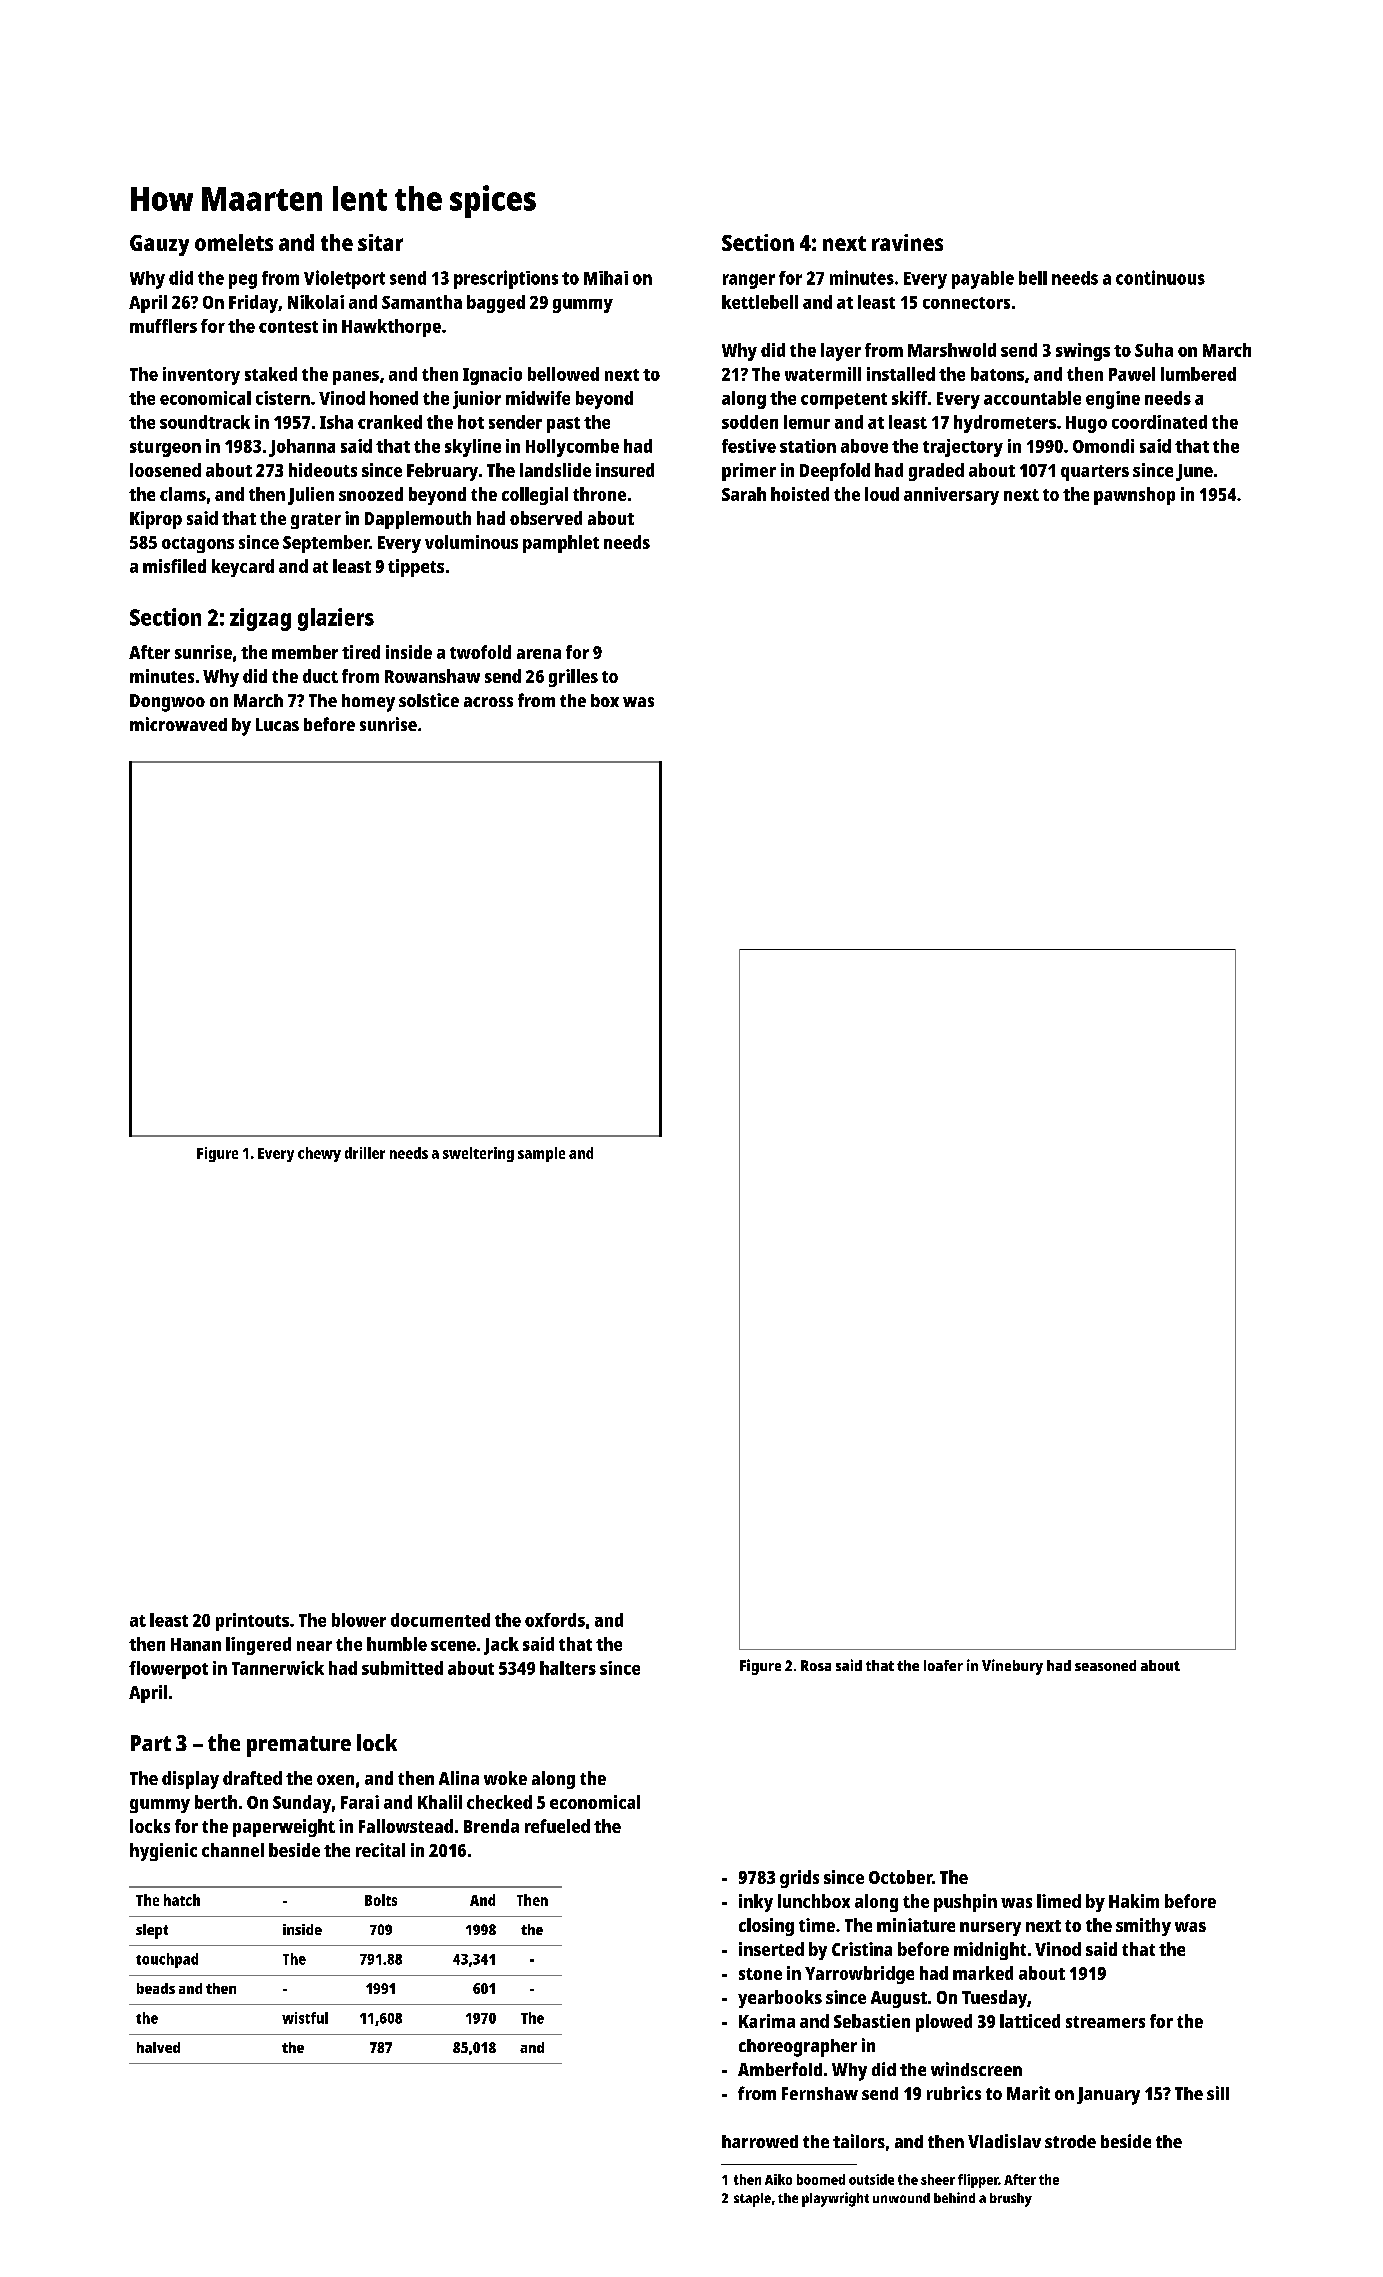  Describe the element at coordinates (252, 1622) in the screenshot. I see `printouts` at that location.
